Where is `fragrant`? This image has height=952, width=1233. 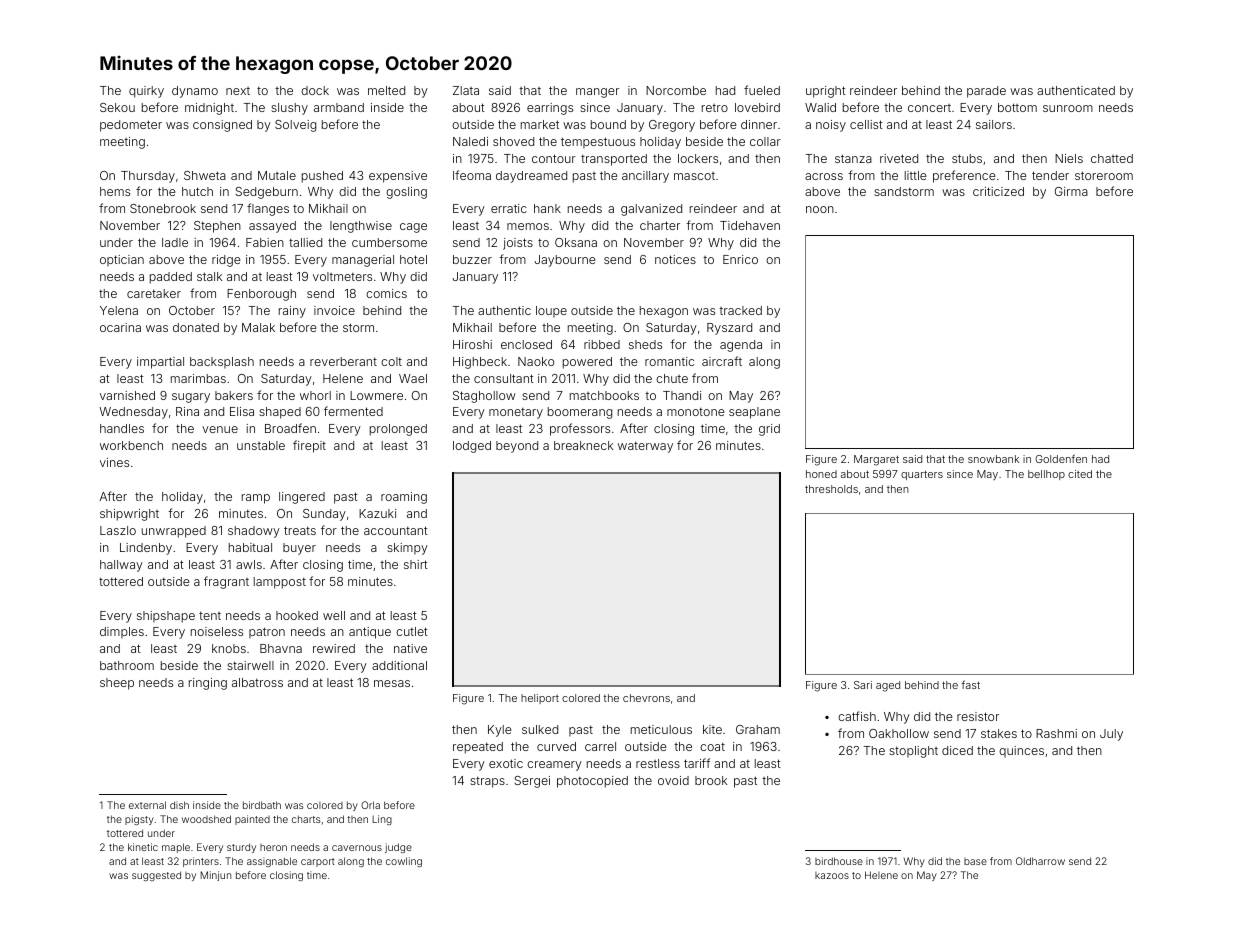 fragrant is located at coordinates (226, 582).
